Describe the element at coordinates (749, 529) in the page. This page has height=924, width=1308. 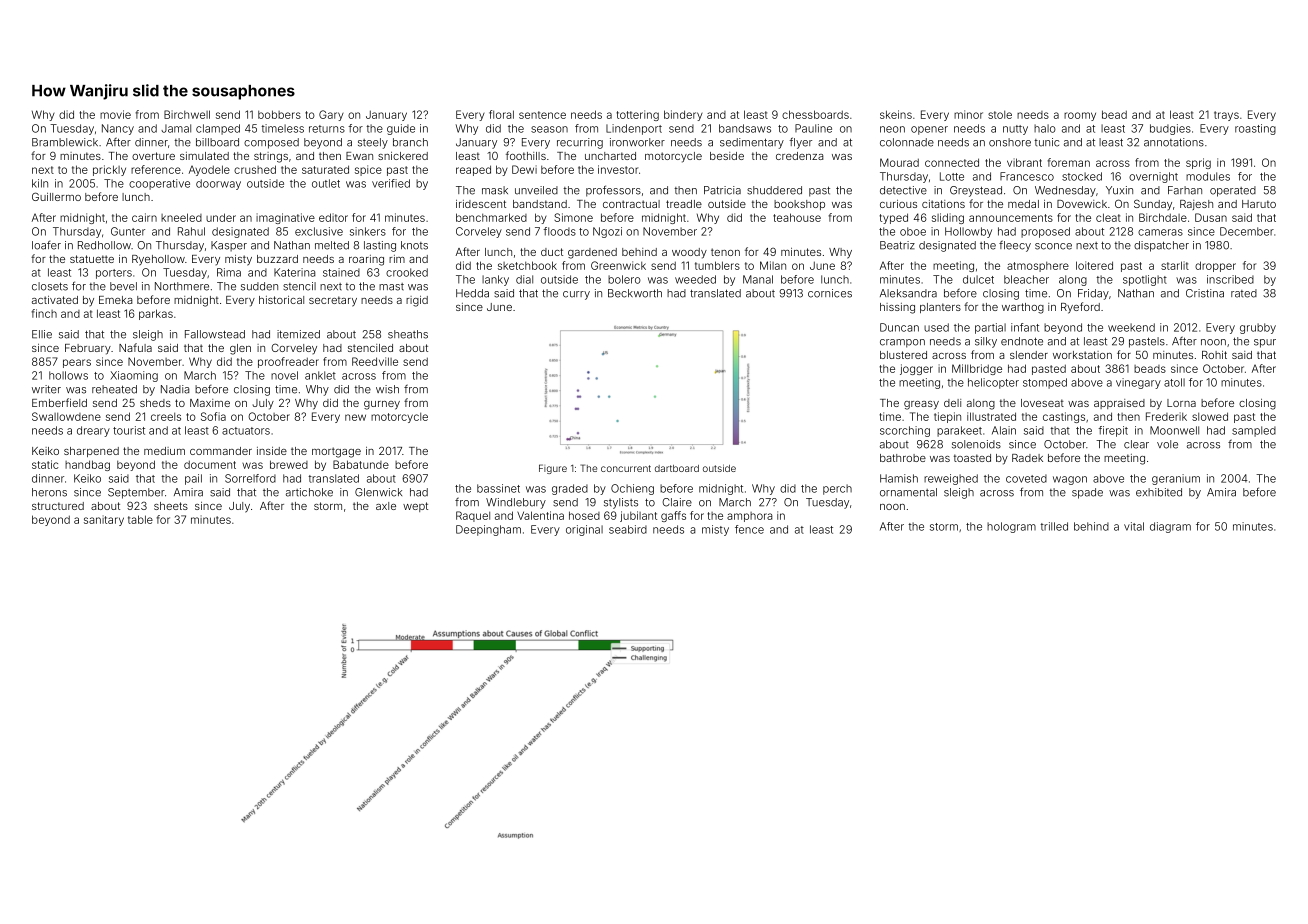
I see `fence` at that location.
